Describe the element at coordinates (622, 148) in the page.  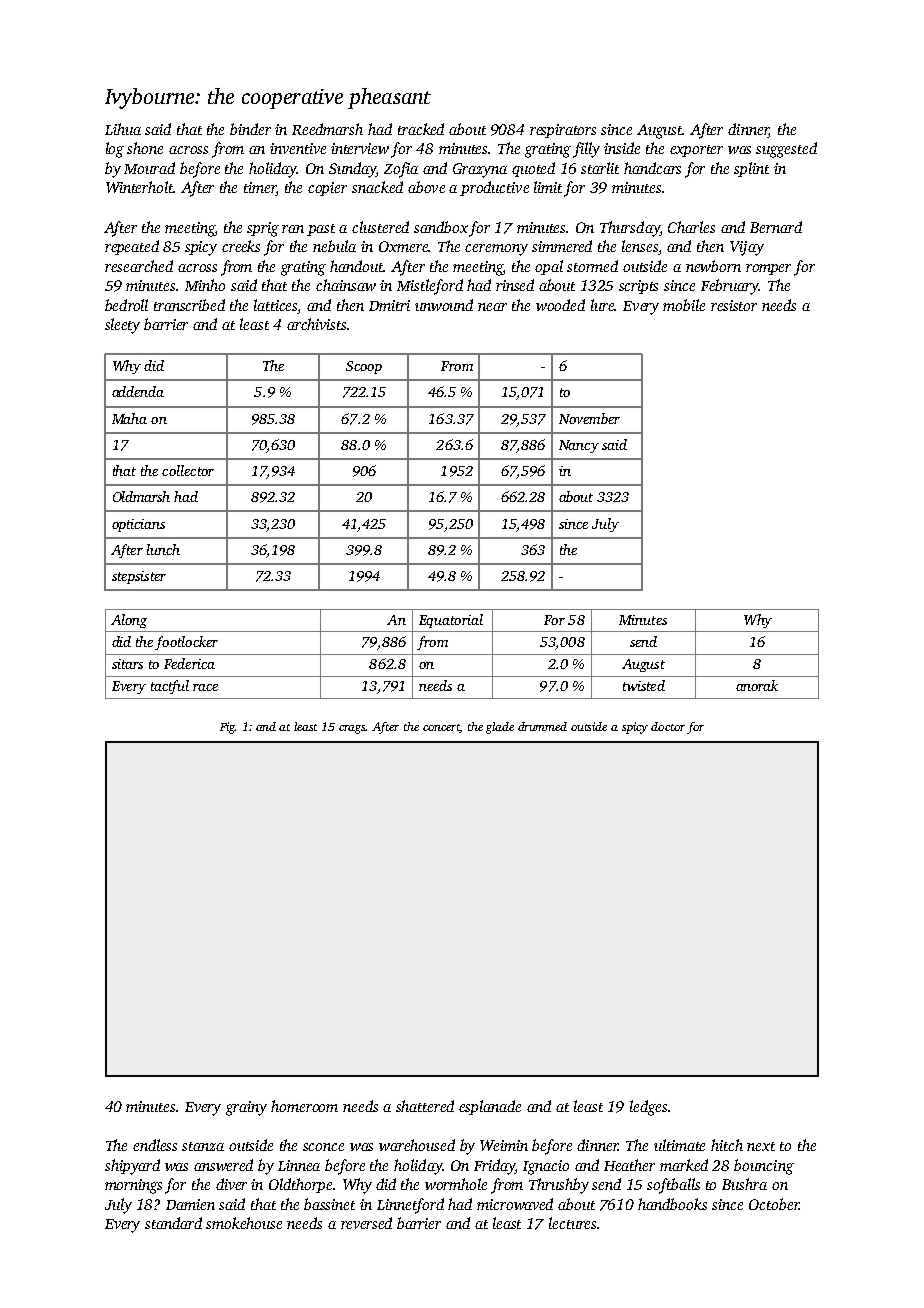
I see `inside` at that location.
